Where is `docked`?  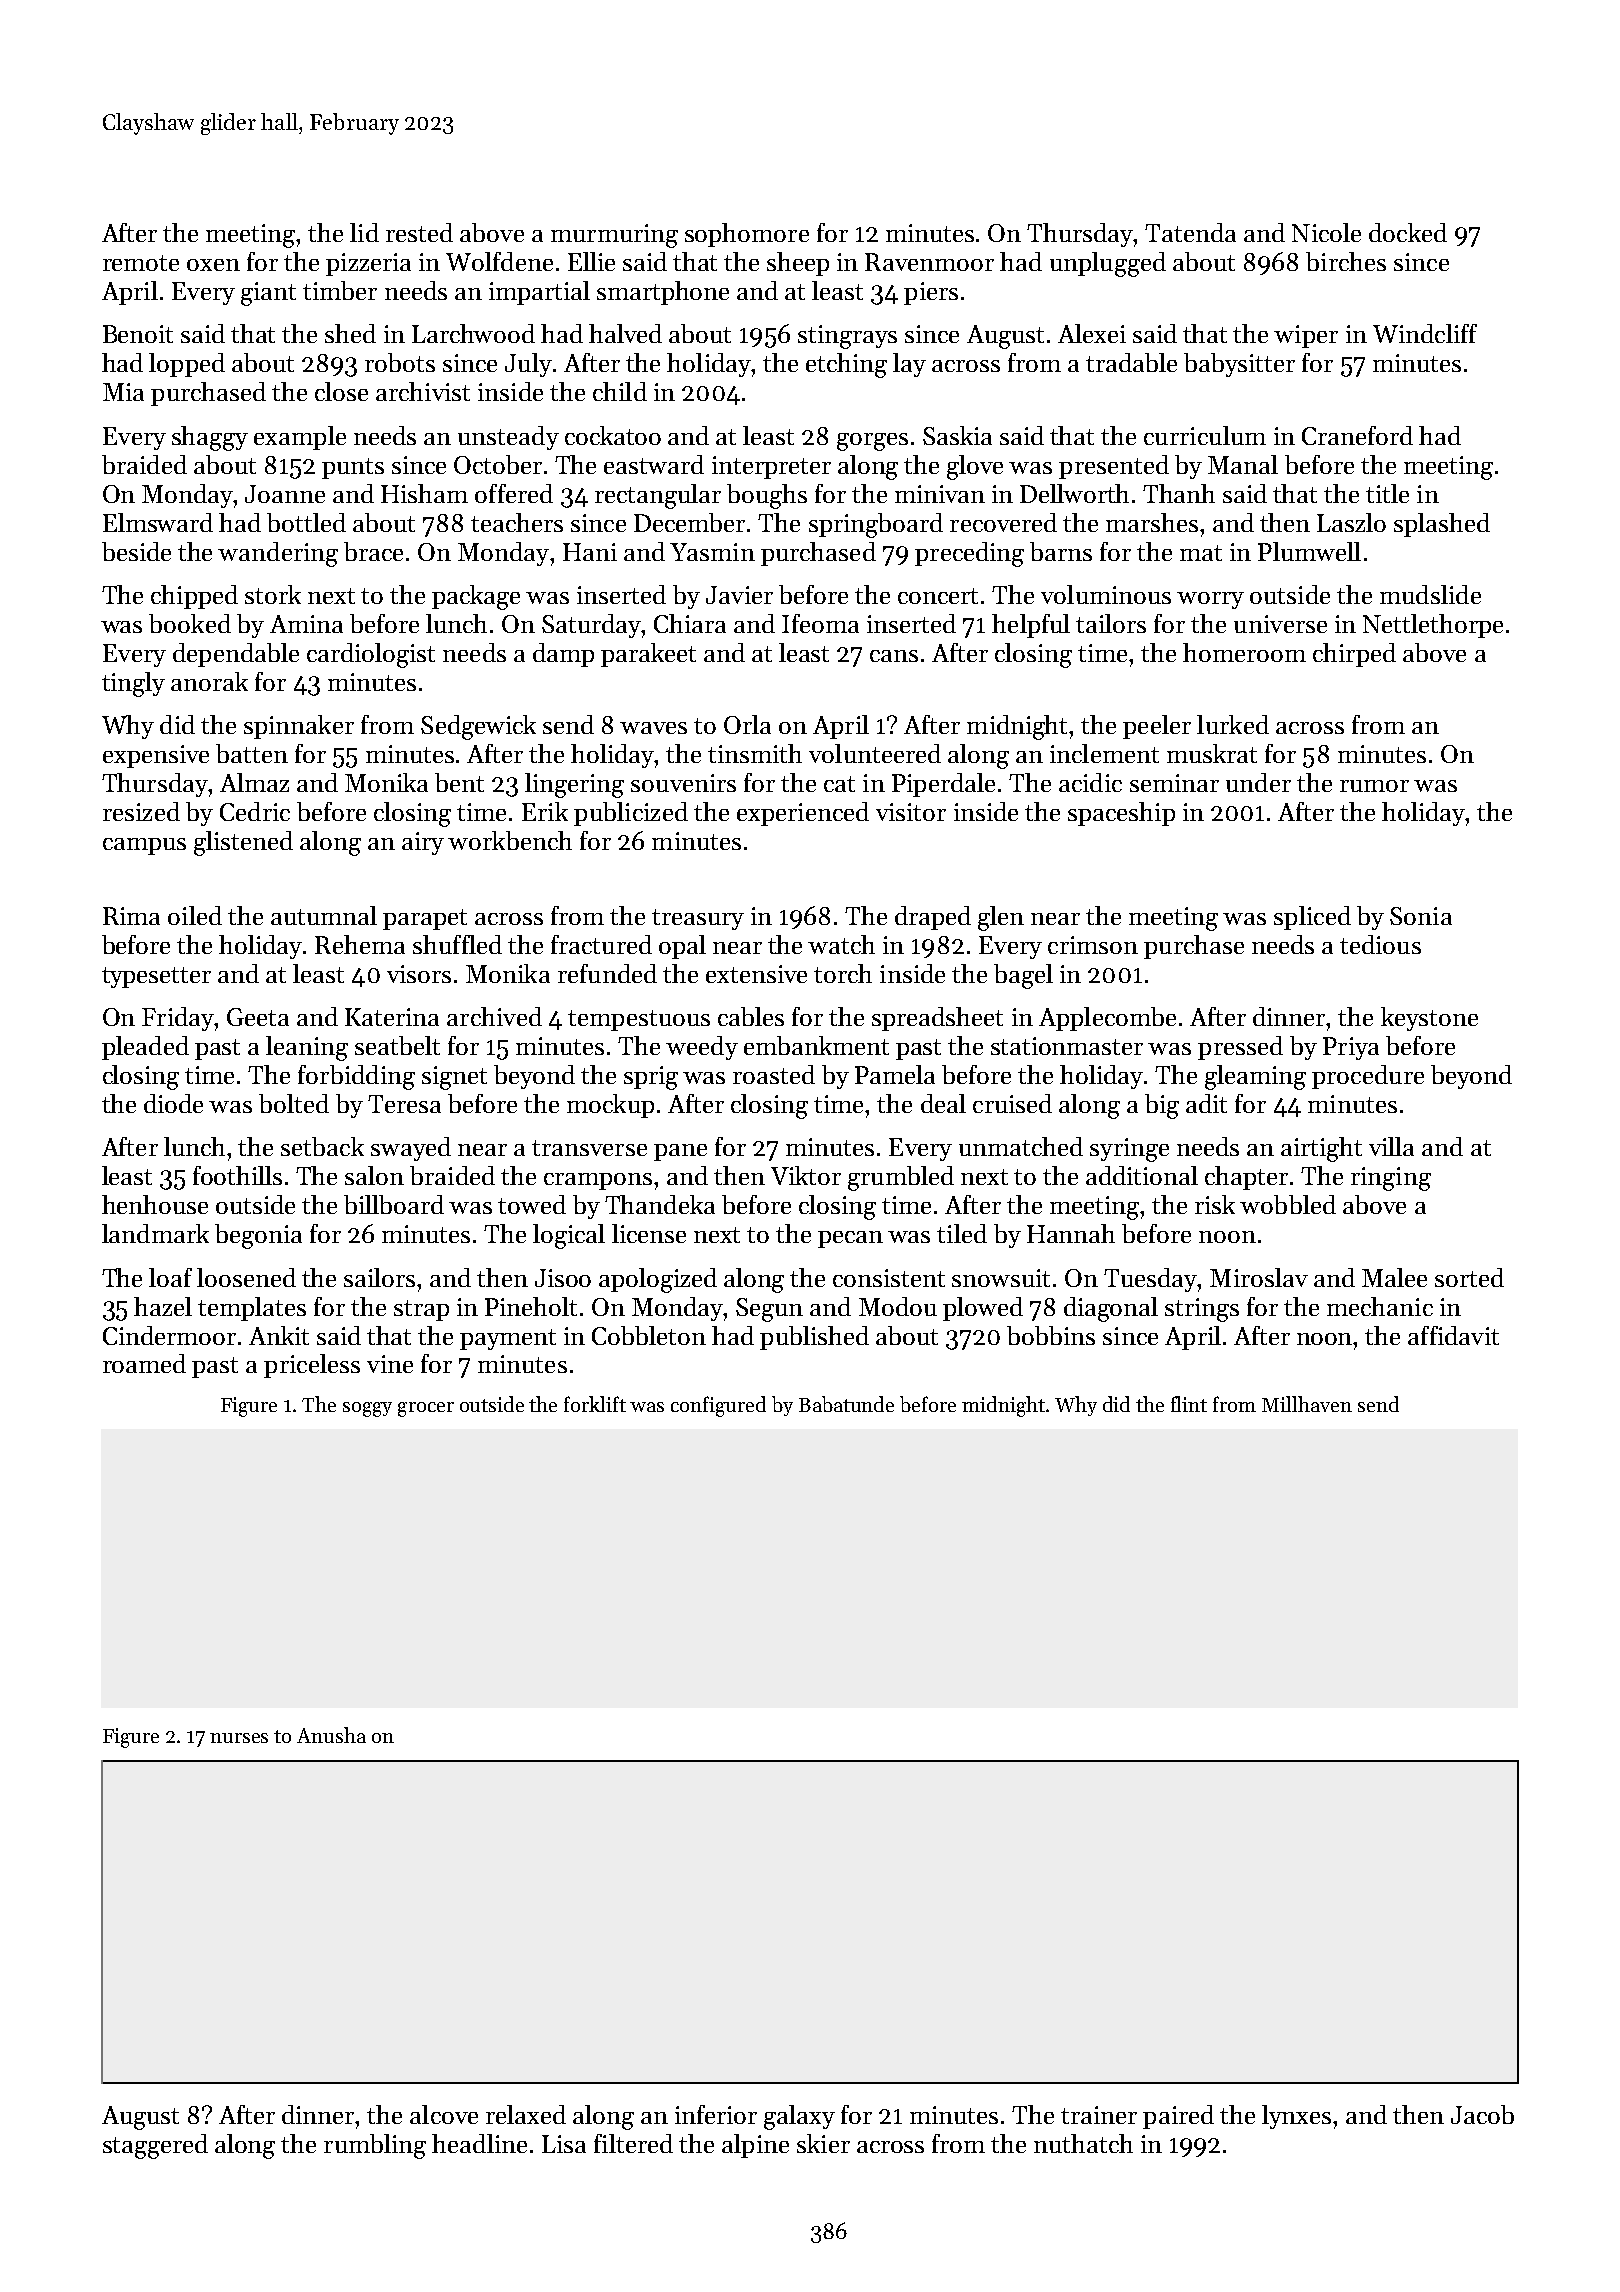
docked is located at coordinates (1408, 232).
